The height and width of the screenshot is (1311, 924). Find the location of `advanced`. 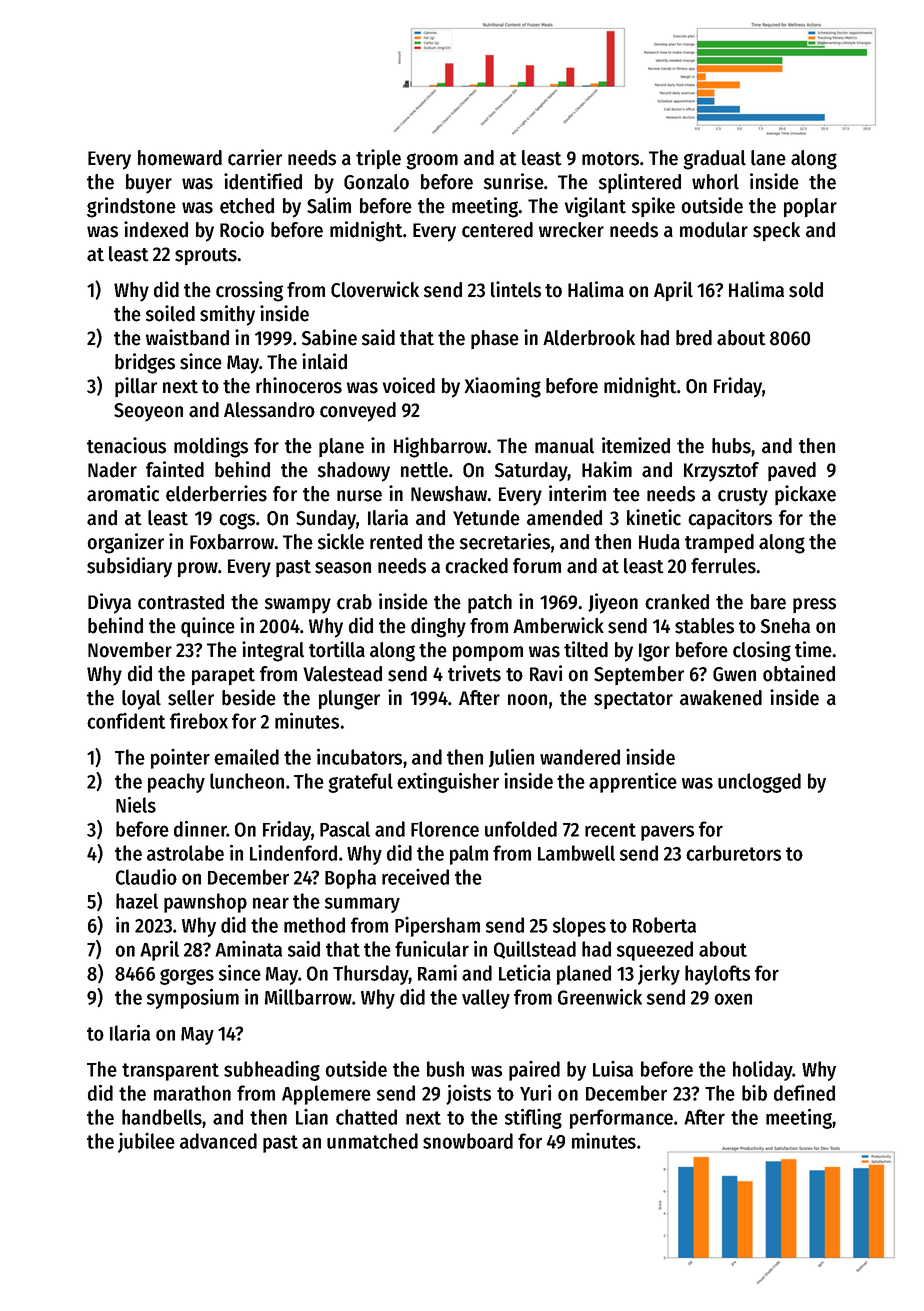

advanced is located at coordinates (218, 1141).
